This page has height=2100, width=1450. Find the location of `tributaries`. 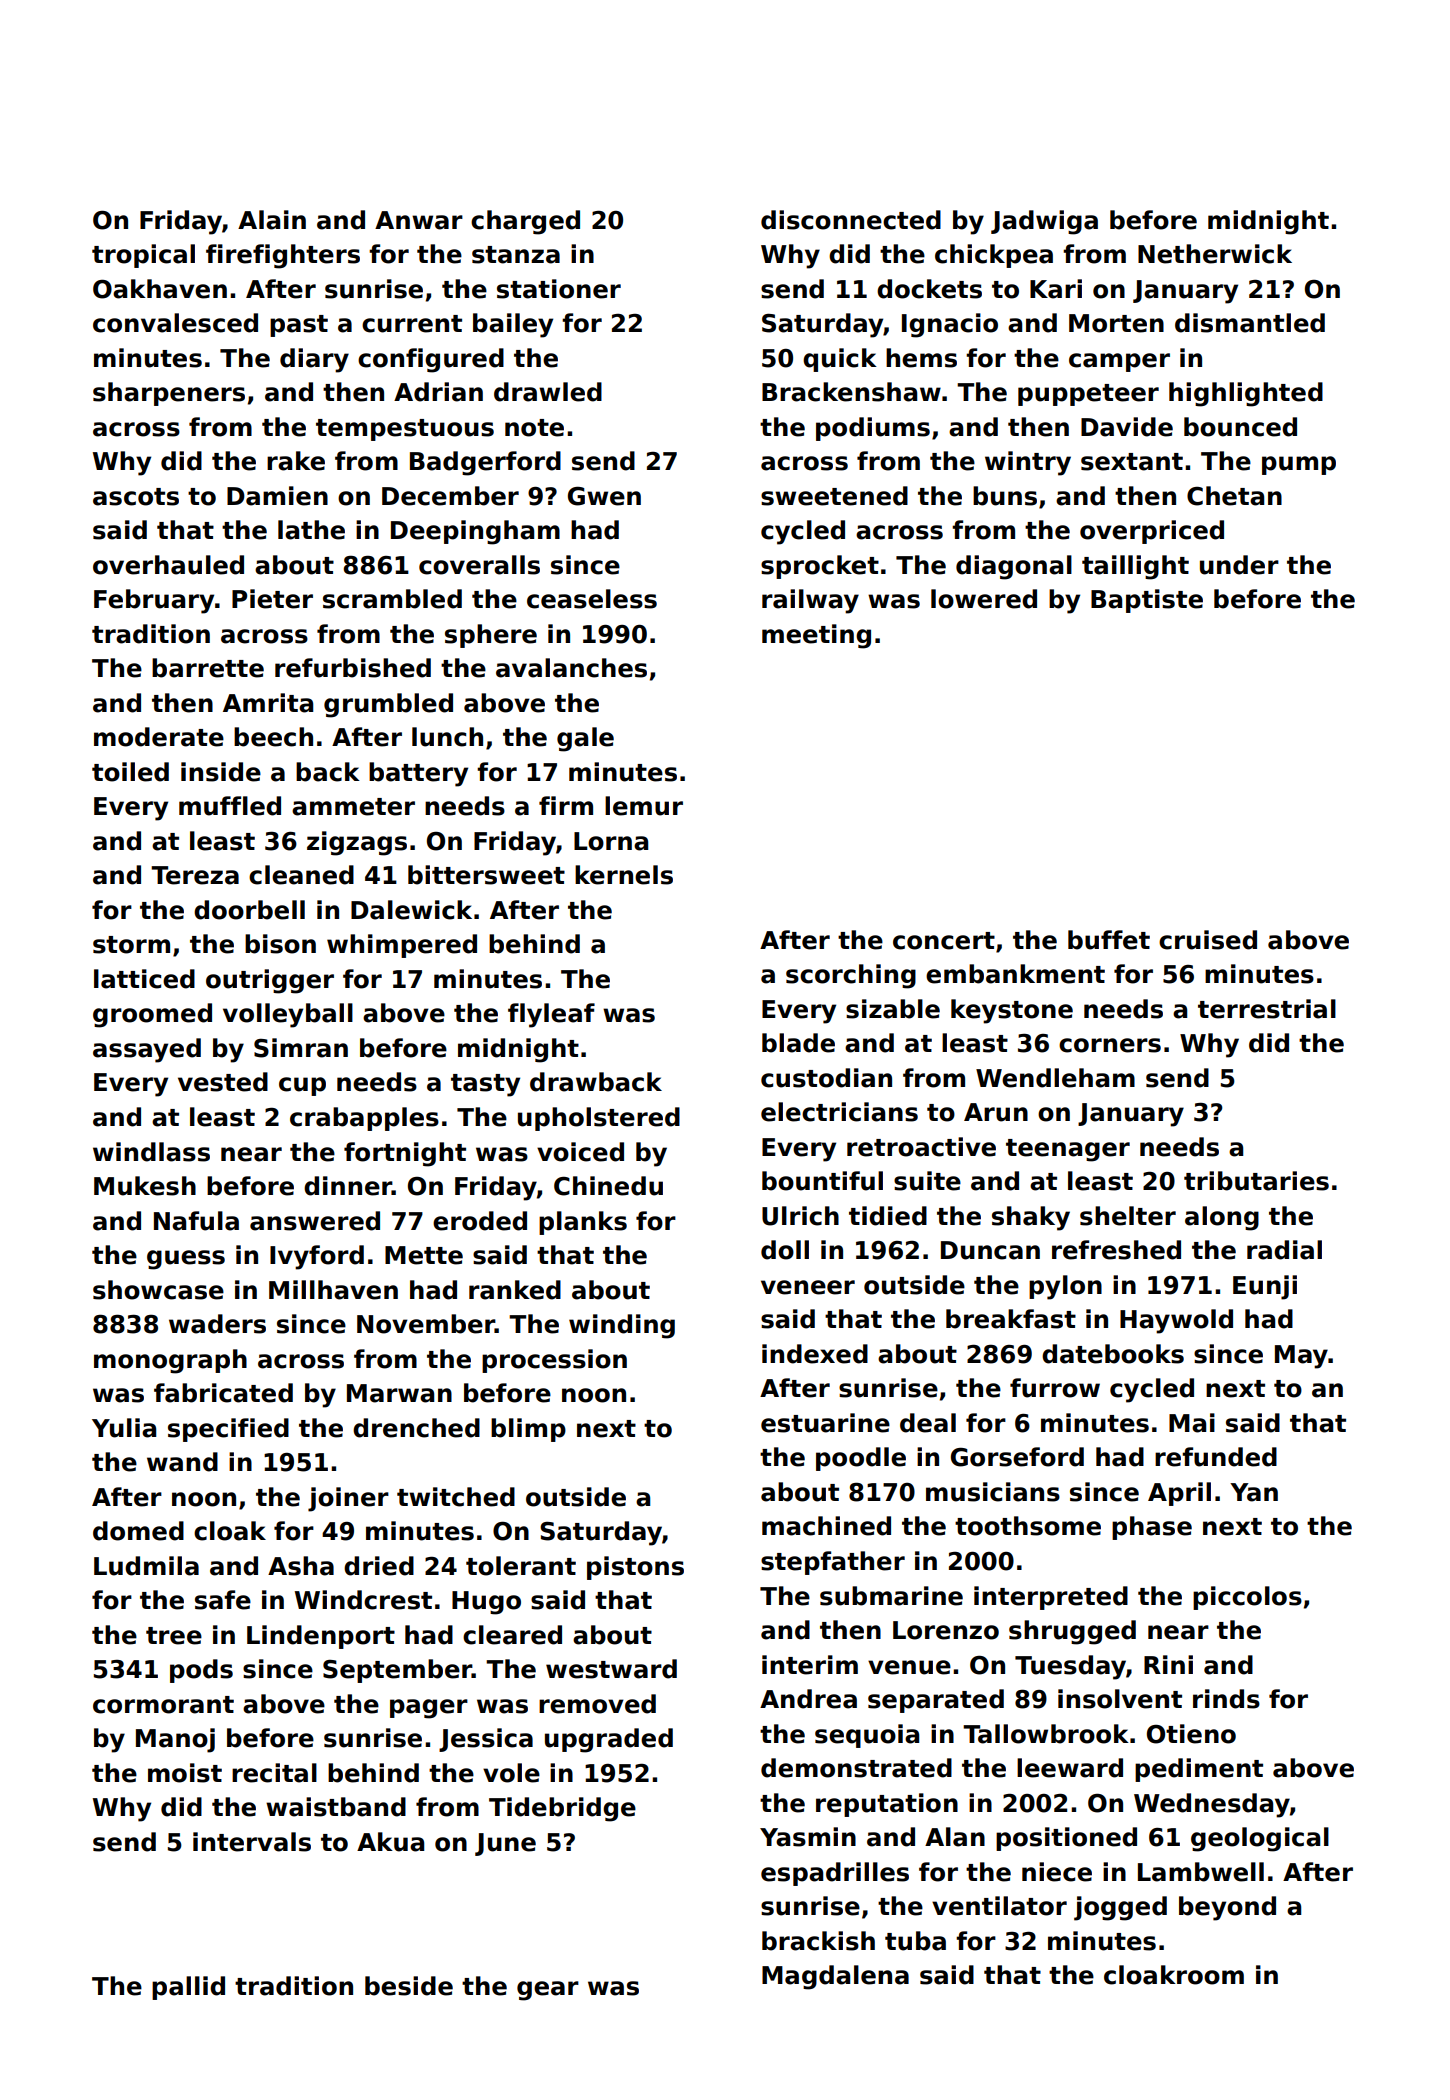

tributaries is located at coordinates (1256, 1181).
